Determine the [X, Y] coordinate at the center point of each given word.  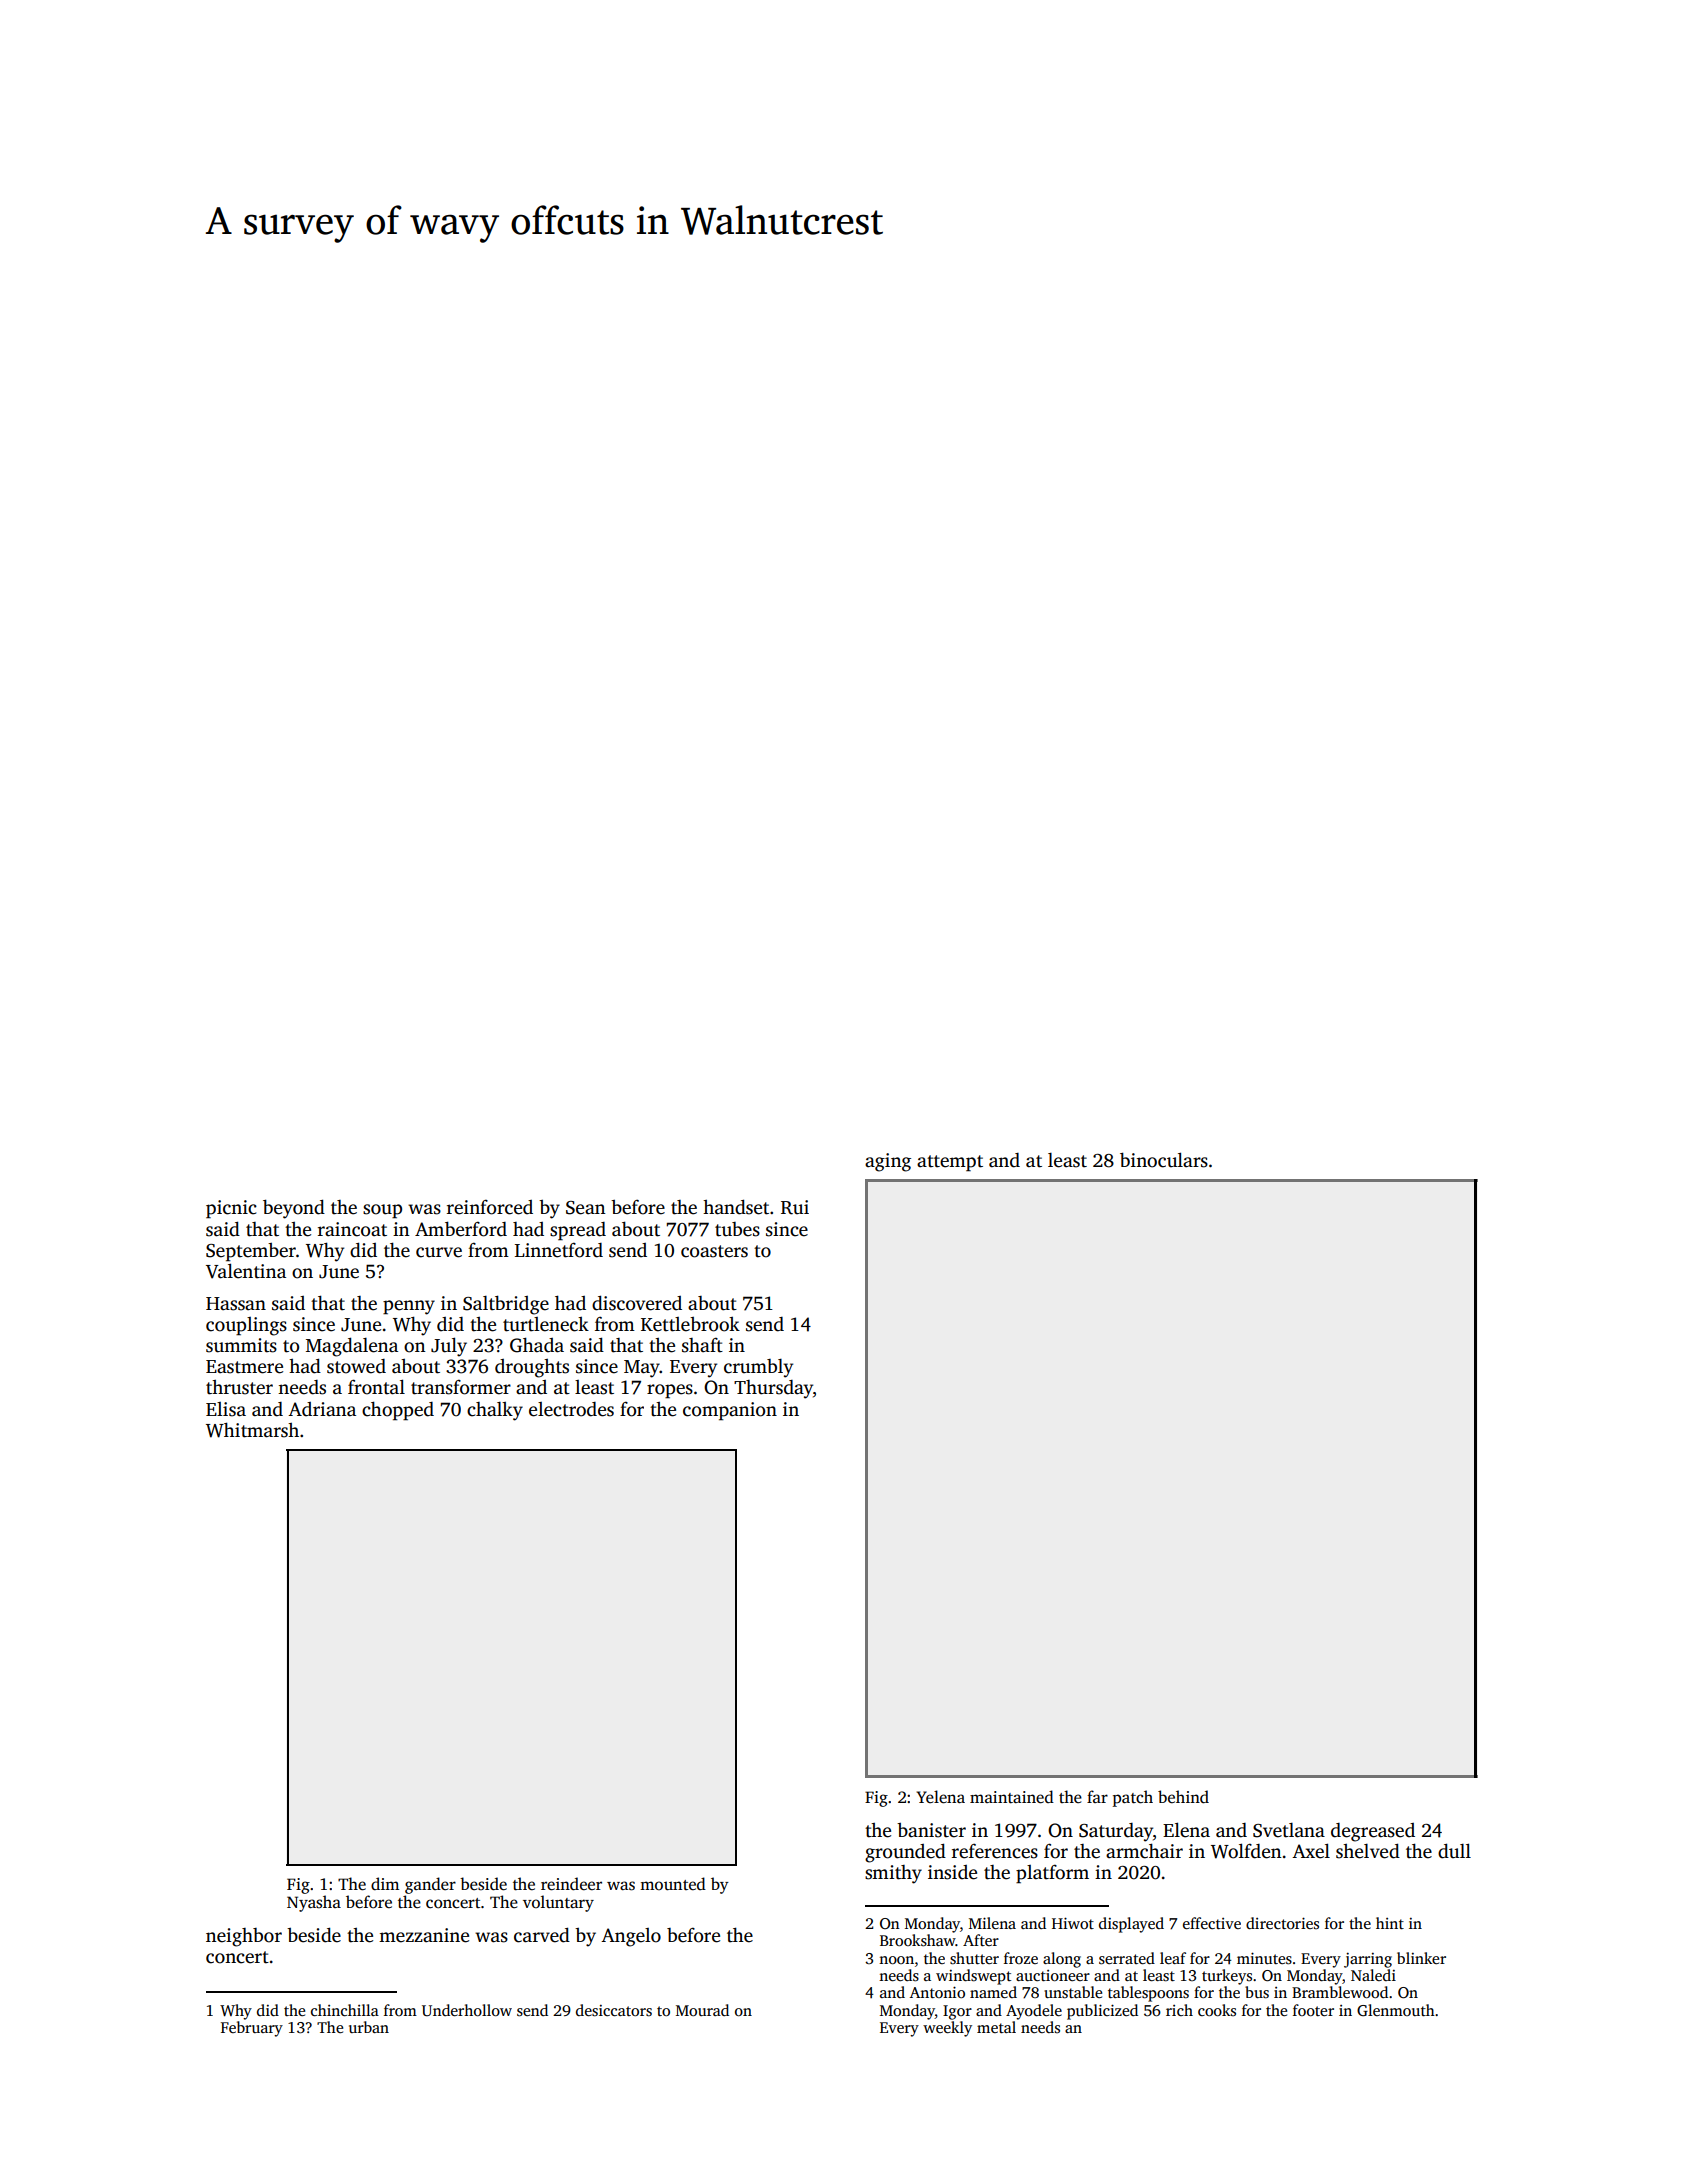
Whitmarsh [252, 1430]
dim [385, 1883]
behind [1183, 1797]
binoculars [1164, 1160]
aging [888, 1162]
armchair [1144, 1851]
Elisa [226, 1409]
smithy [893, 1874]
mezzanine [424, 1935]
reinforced [490, 1207]
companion [730, 1411]
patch [1133, 1798]
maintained [1012, 1797]
